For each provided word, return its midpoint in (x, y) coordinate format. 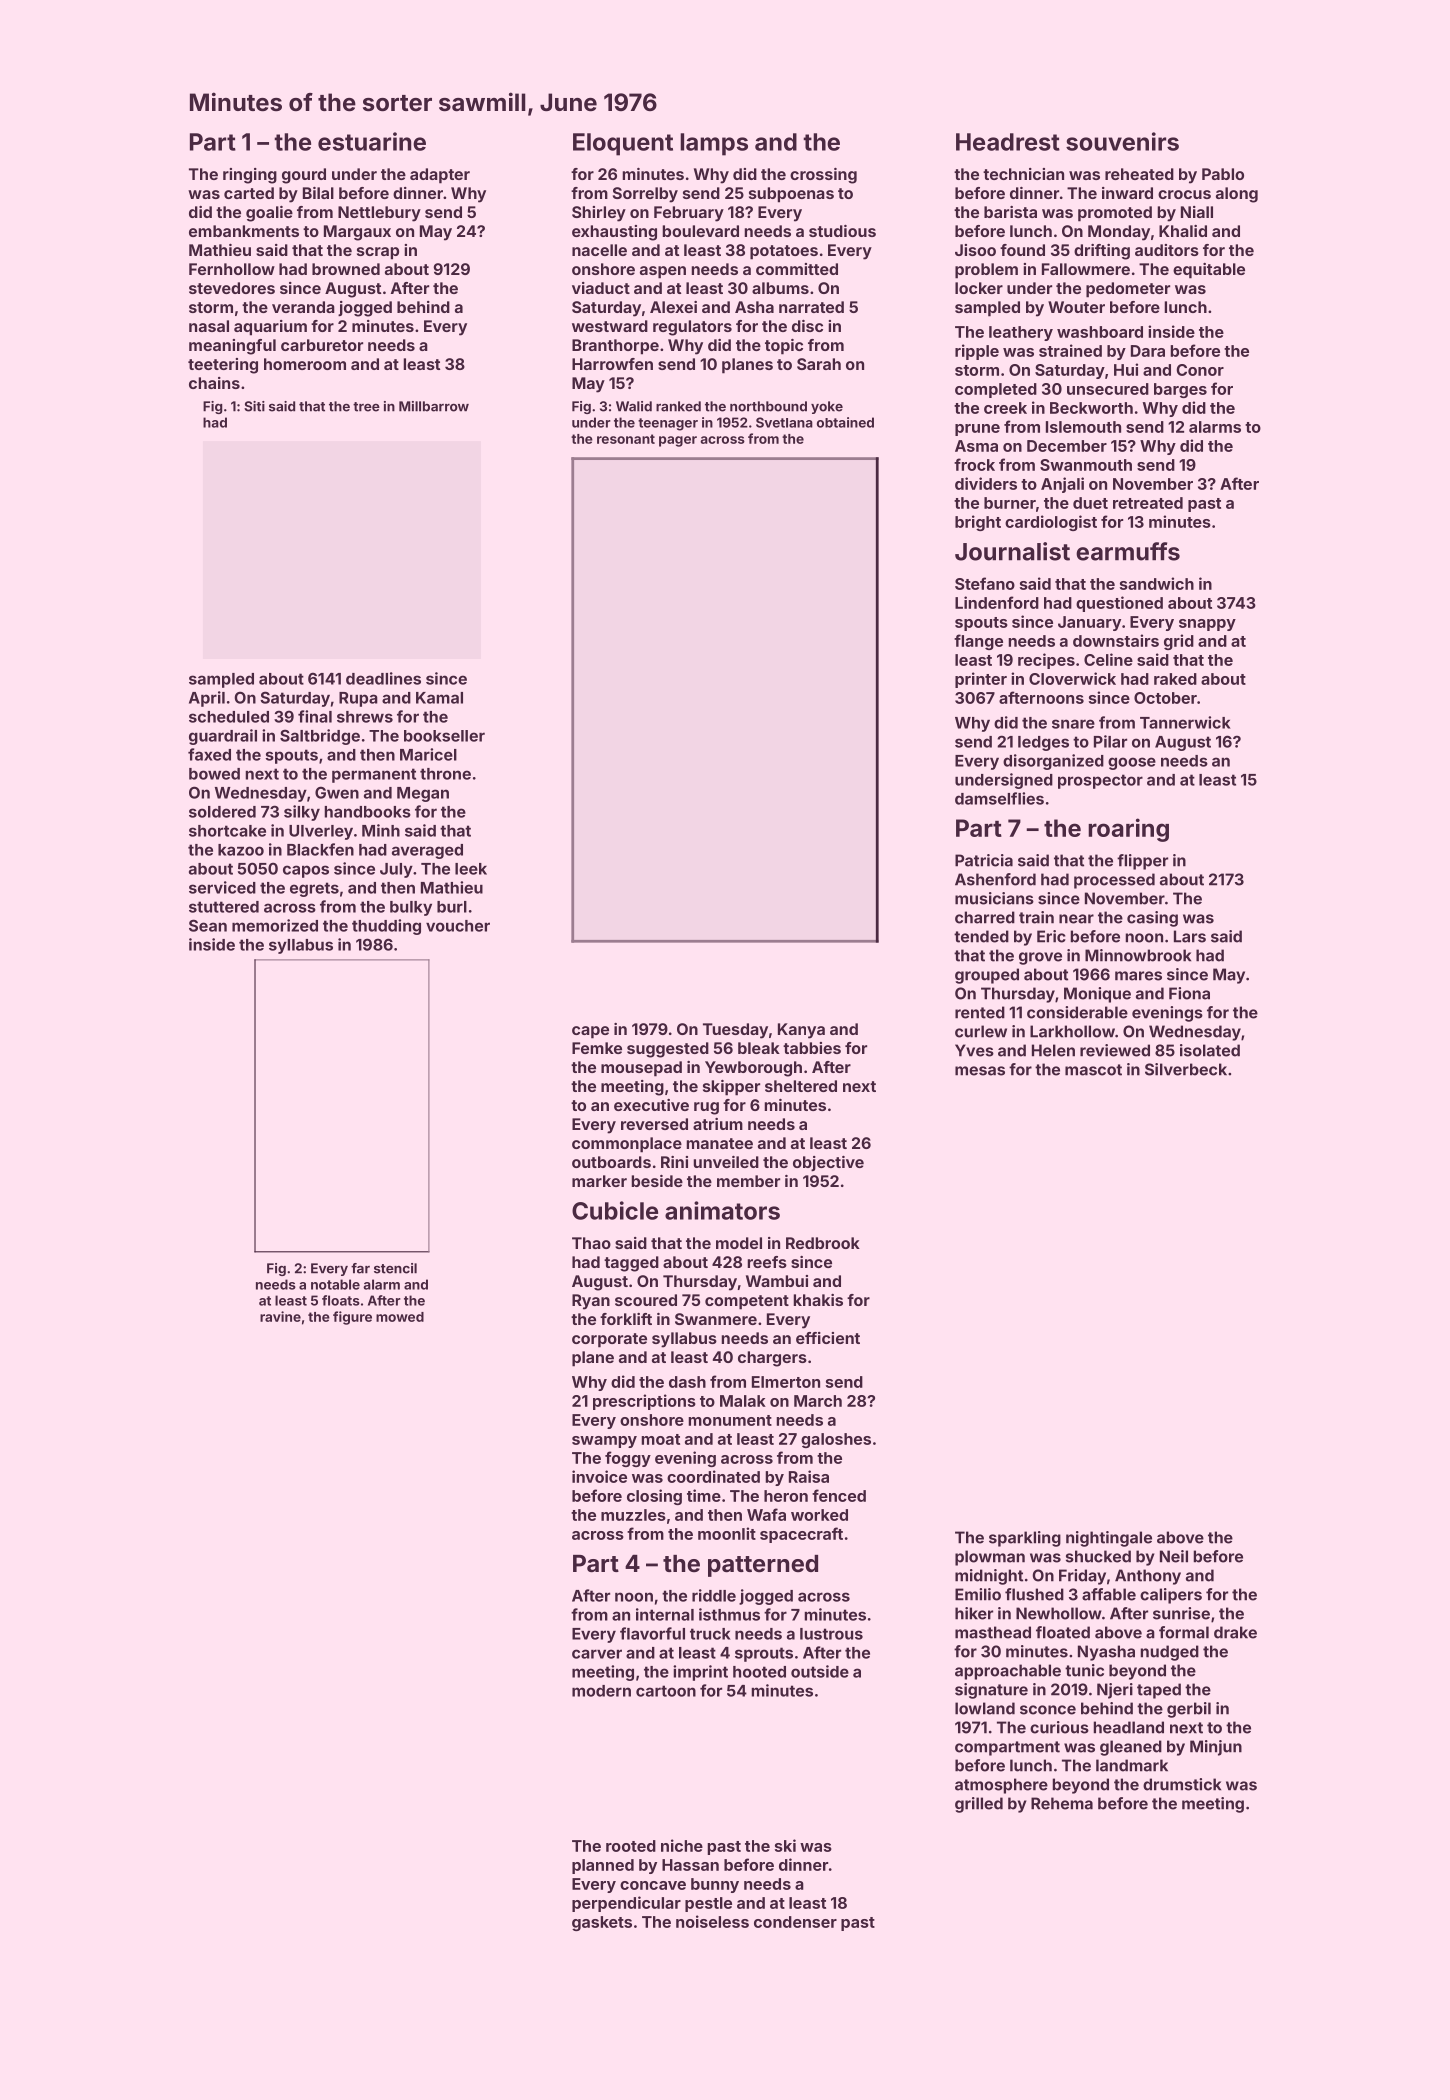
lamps (714, 144)
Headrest (1008, 142)
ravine (280, 1316)
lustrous (831, 1634)
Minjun (1216, 1748)
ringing (250, 176)
